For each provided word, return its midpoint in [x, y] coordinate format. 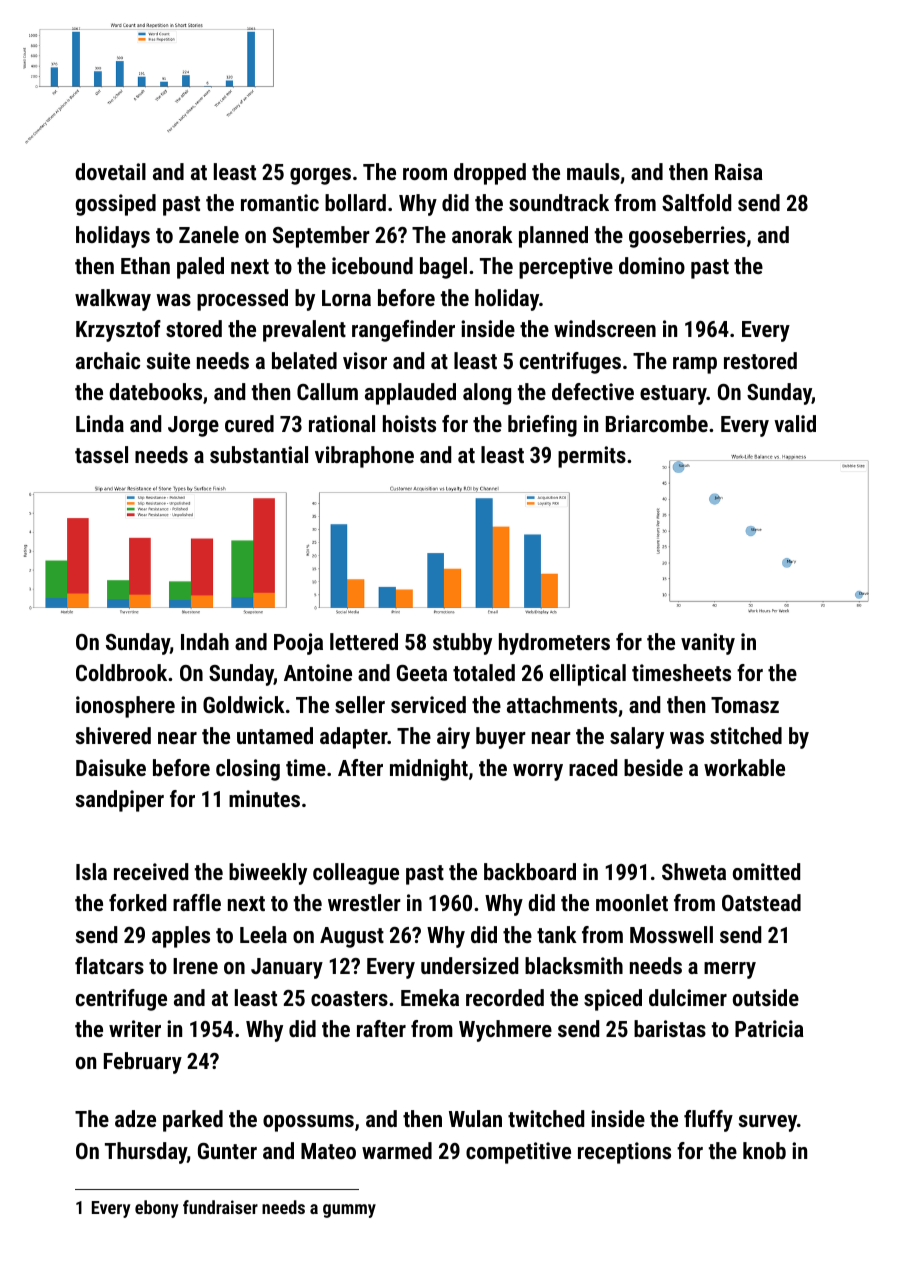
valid [795, 423]
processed [242, 300]
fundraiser [220, 1207]
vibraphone [364, 457]
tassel [101, 454]
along [487, 394]
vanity [708, 644]
